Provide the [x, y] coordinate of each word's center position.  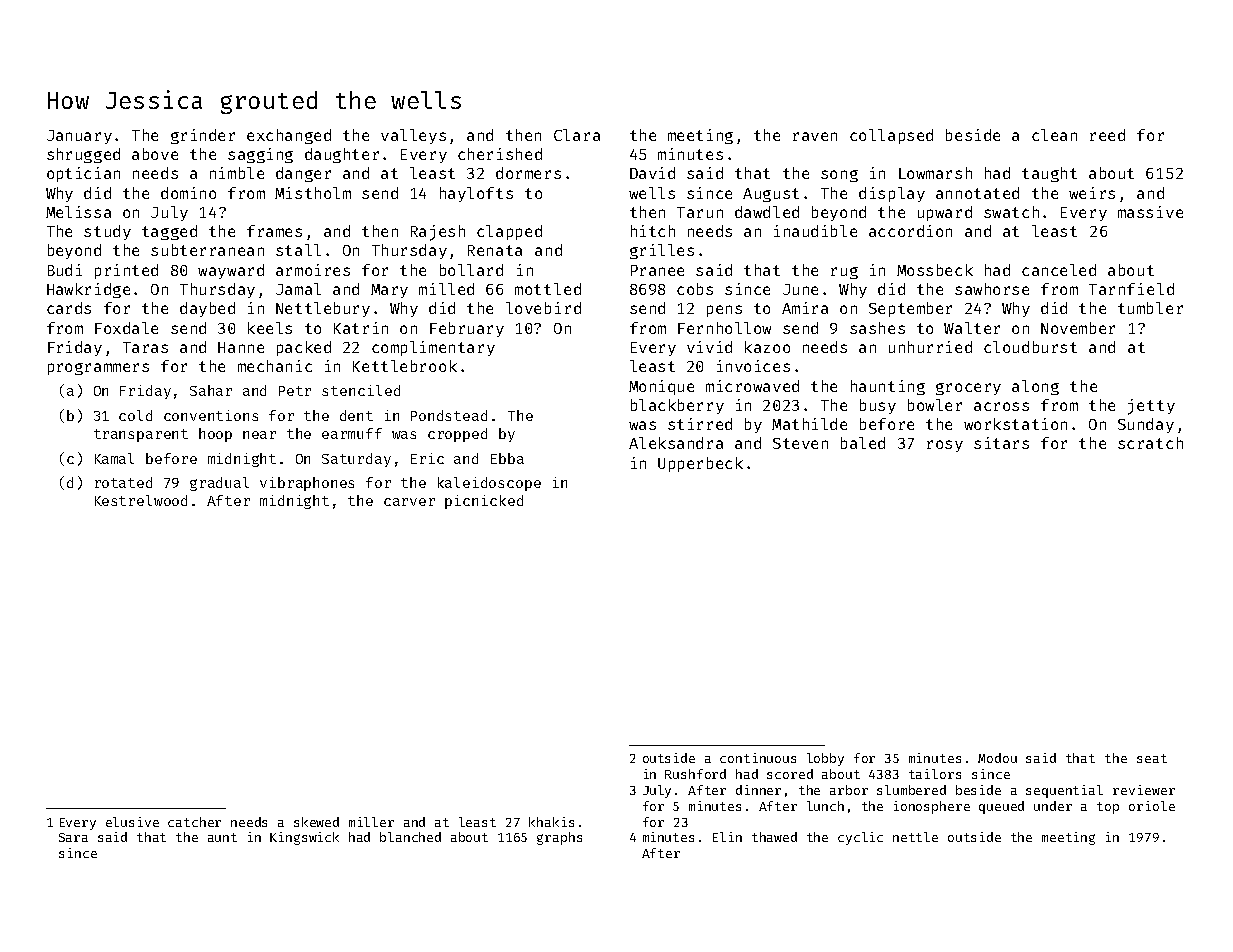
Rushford [695, 774]
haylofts [476, 194]
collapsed [891, 136]
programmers [98, 369]
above [155, 154]
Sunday [1146, 425]
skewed [316, 822]
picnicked [484, 502]
